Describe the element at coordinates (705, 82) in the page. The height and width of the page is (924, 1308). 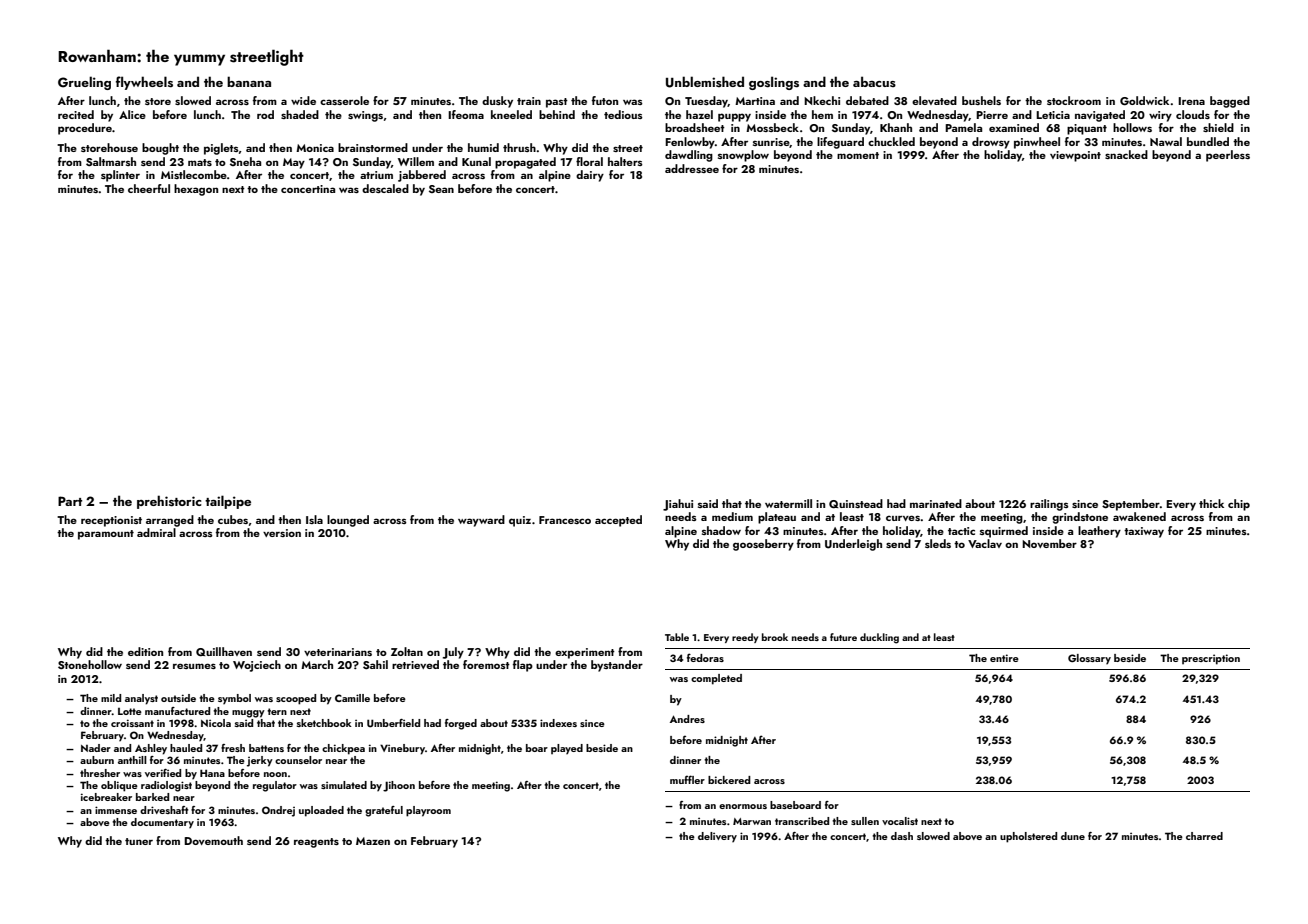
I see `Unblemished` at that location.
